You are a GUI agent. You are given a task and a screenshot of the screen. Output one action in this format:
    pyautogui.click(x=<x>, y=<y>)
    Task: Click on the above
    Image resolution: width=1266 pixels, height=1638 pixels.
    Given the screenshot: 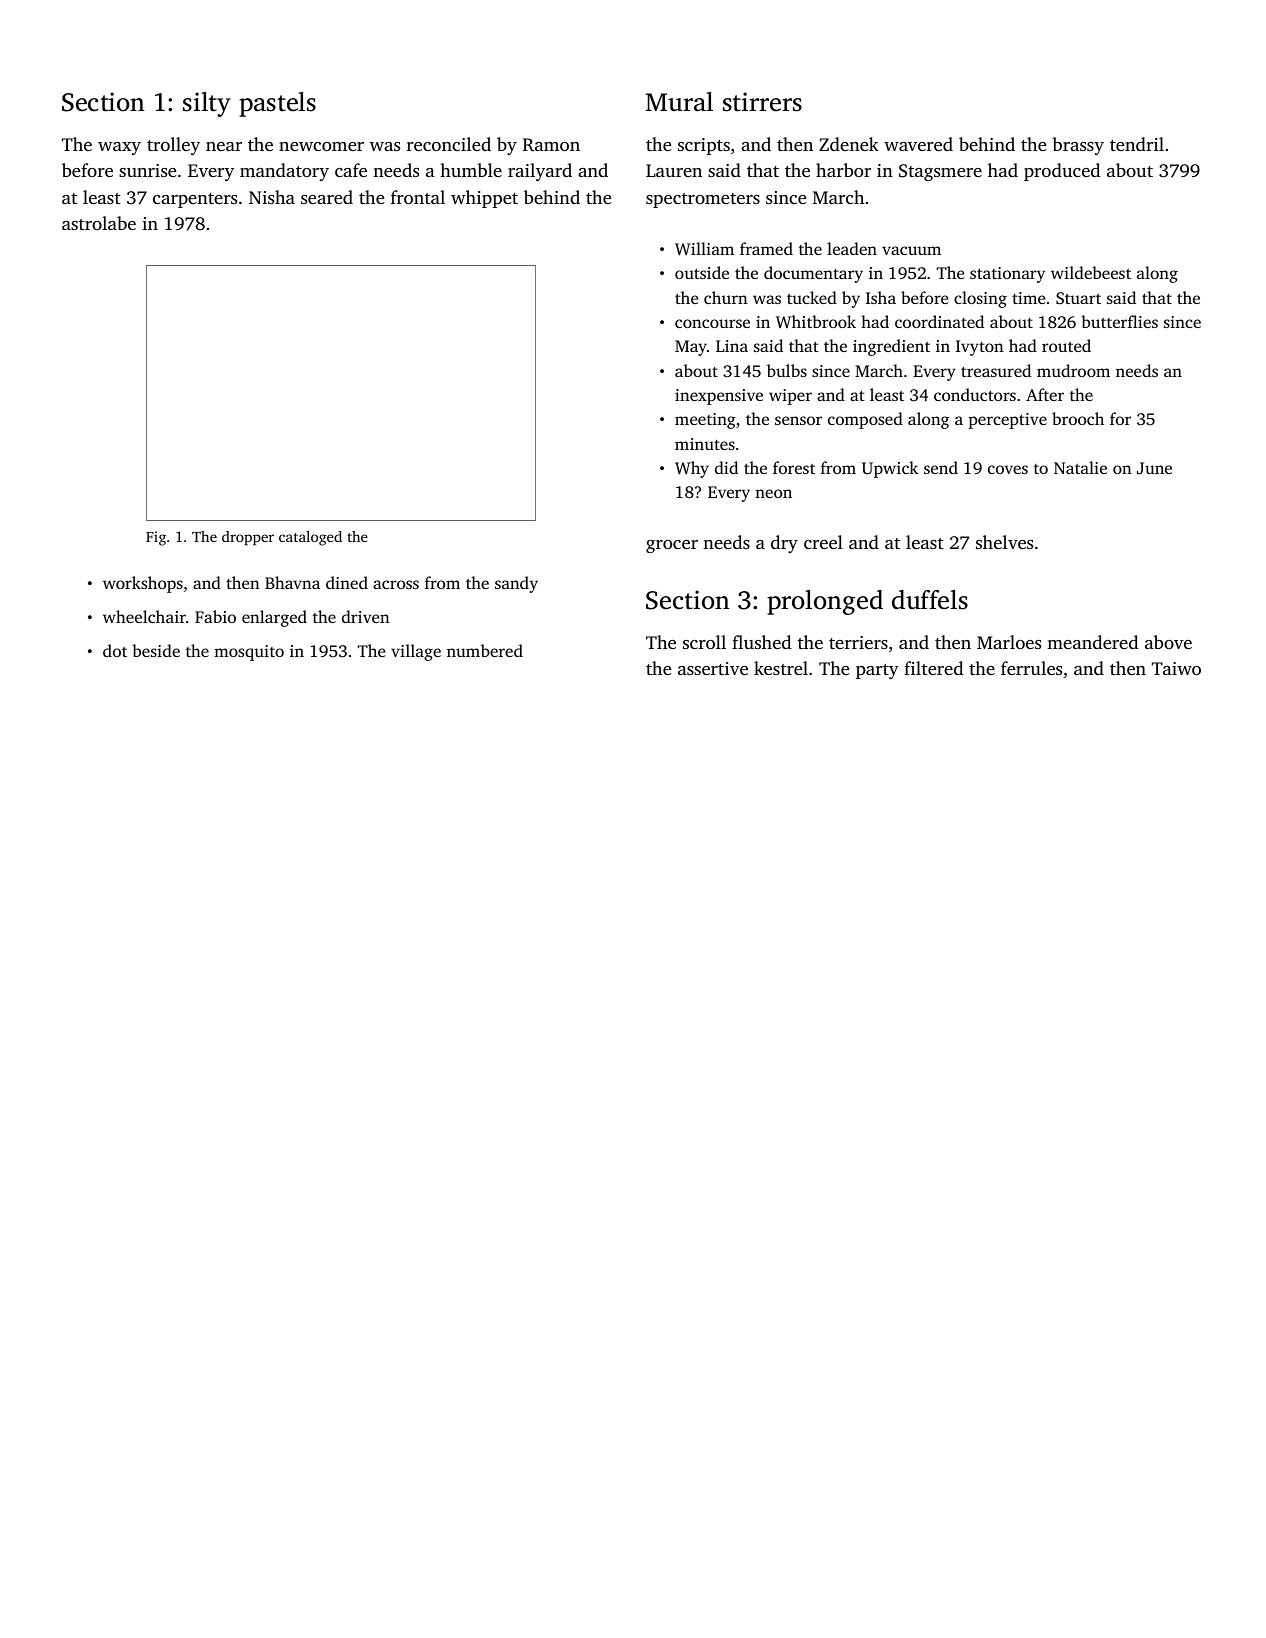 What is the action you would take?
    pyautogui.click(x=1168, y=642)
